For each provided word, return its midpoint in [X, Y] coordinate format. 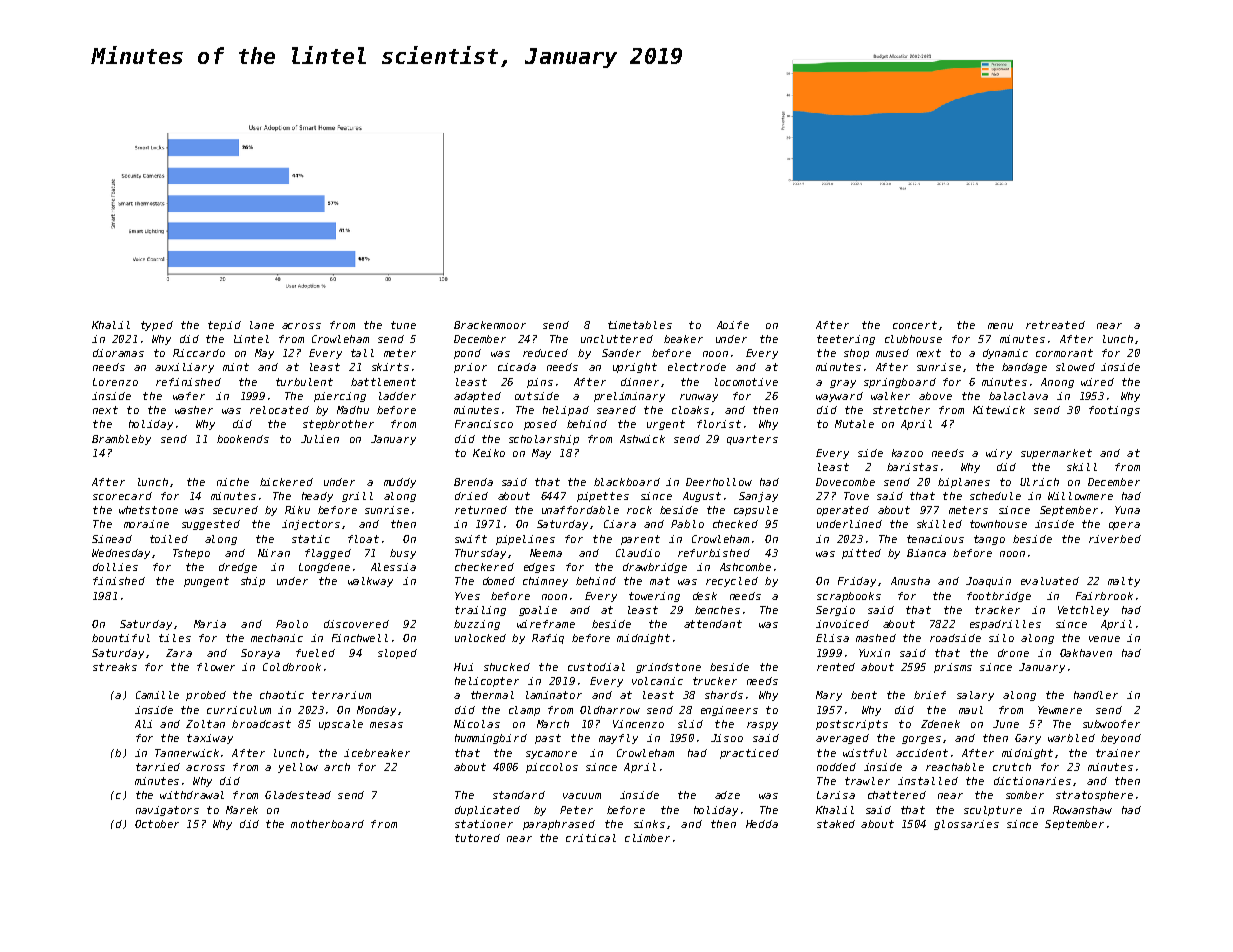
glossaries [966, 825]
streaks [115, 667]
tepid [224, 326]
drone [1013, 653]
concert [915, 325]
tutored [477, 838]
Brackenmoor [490, 325]
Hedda [762, 824]
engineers [729, 711]
